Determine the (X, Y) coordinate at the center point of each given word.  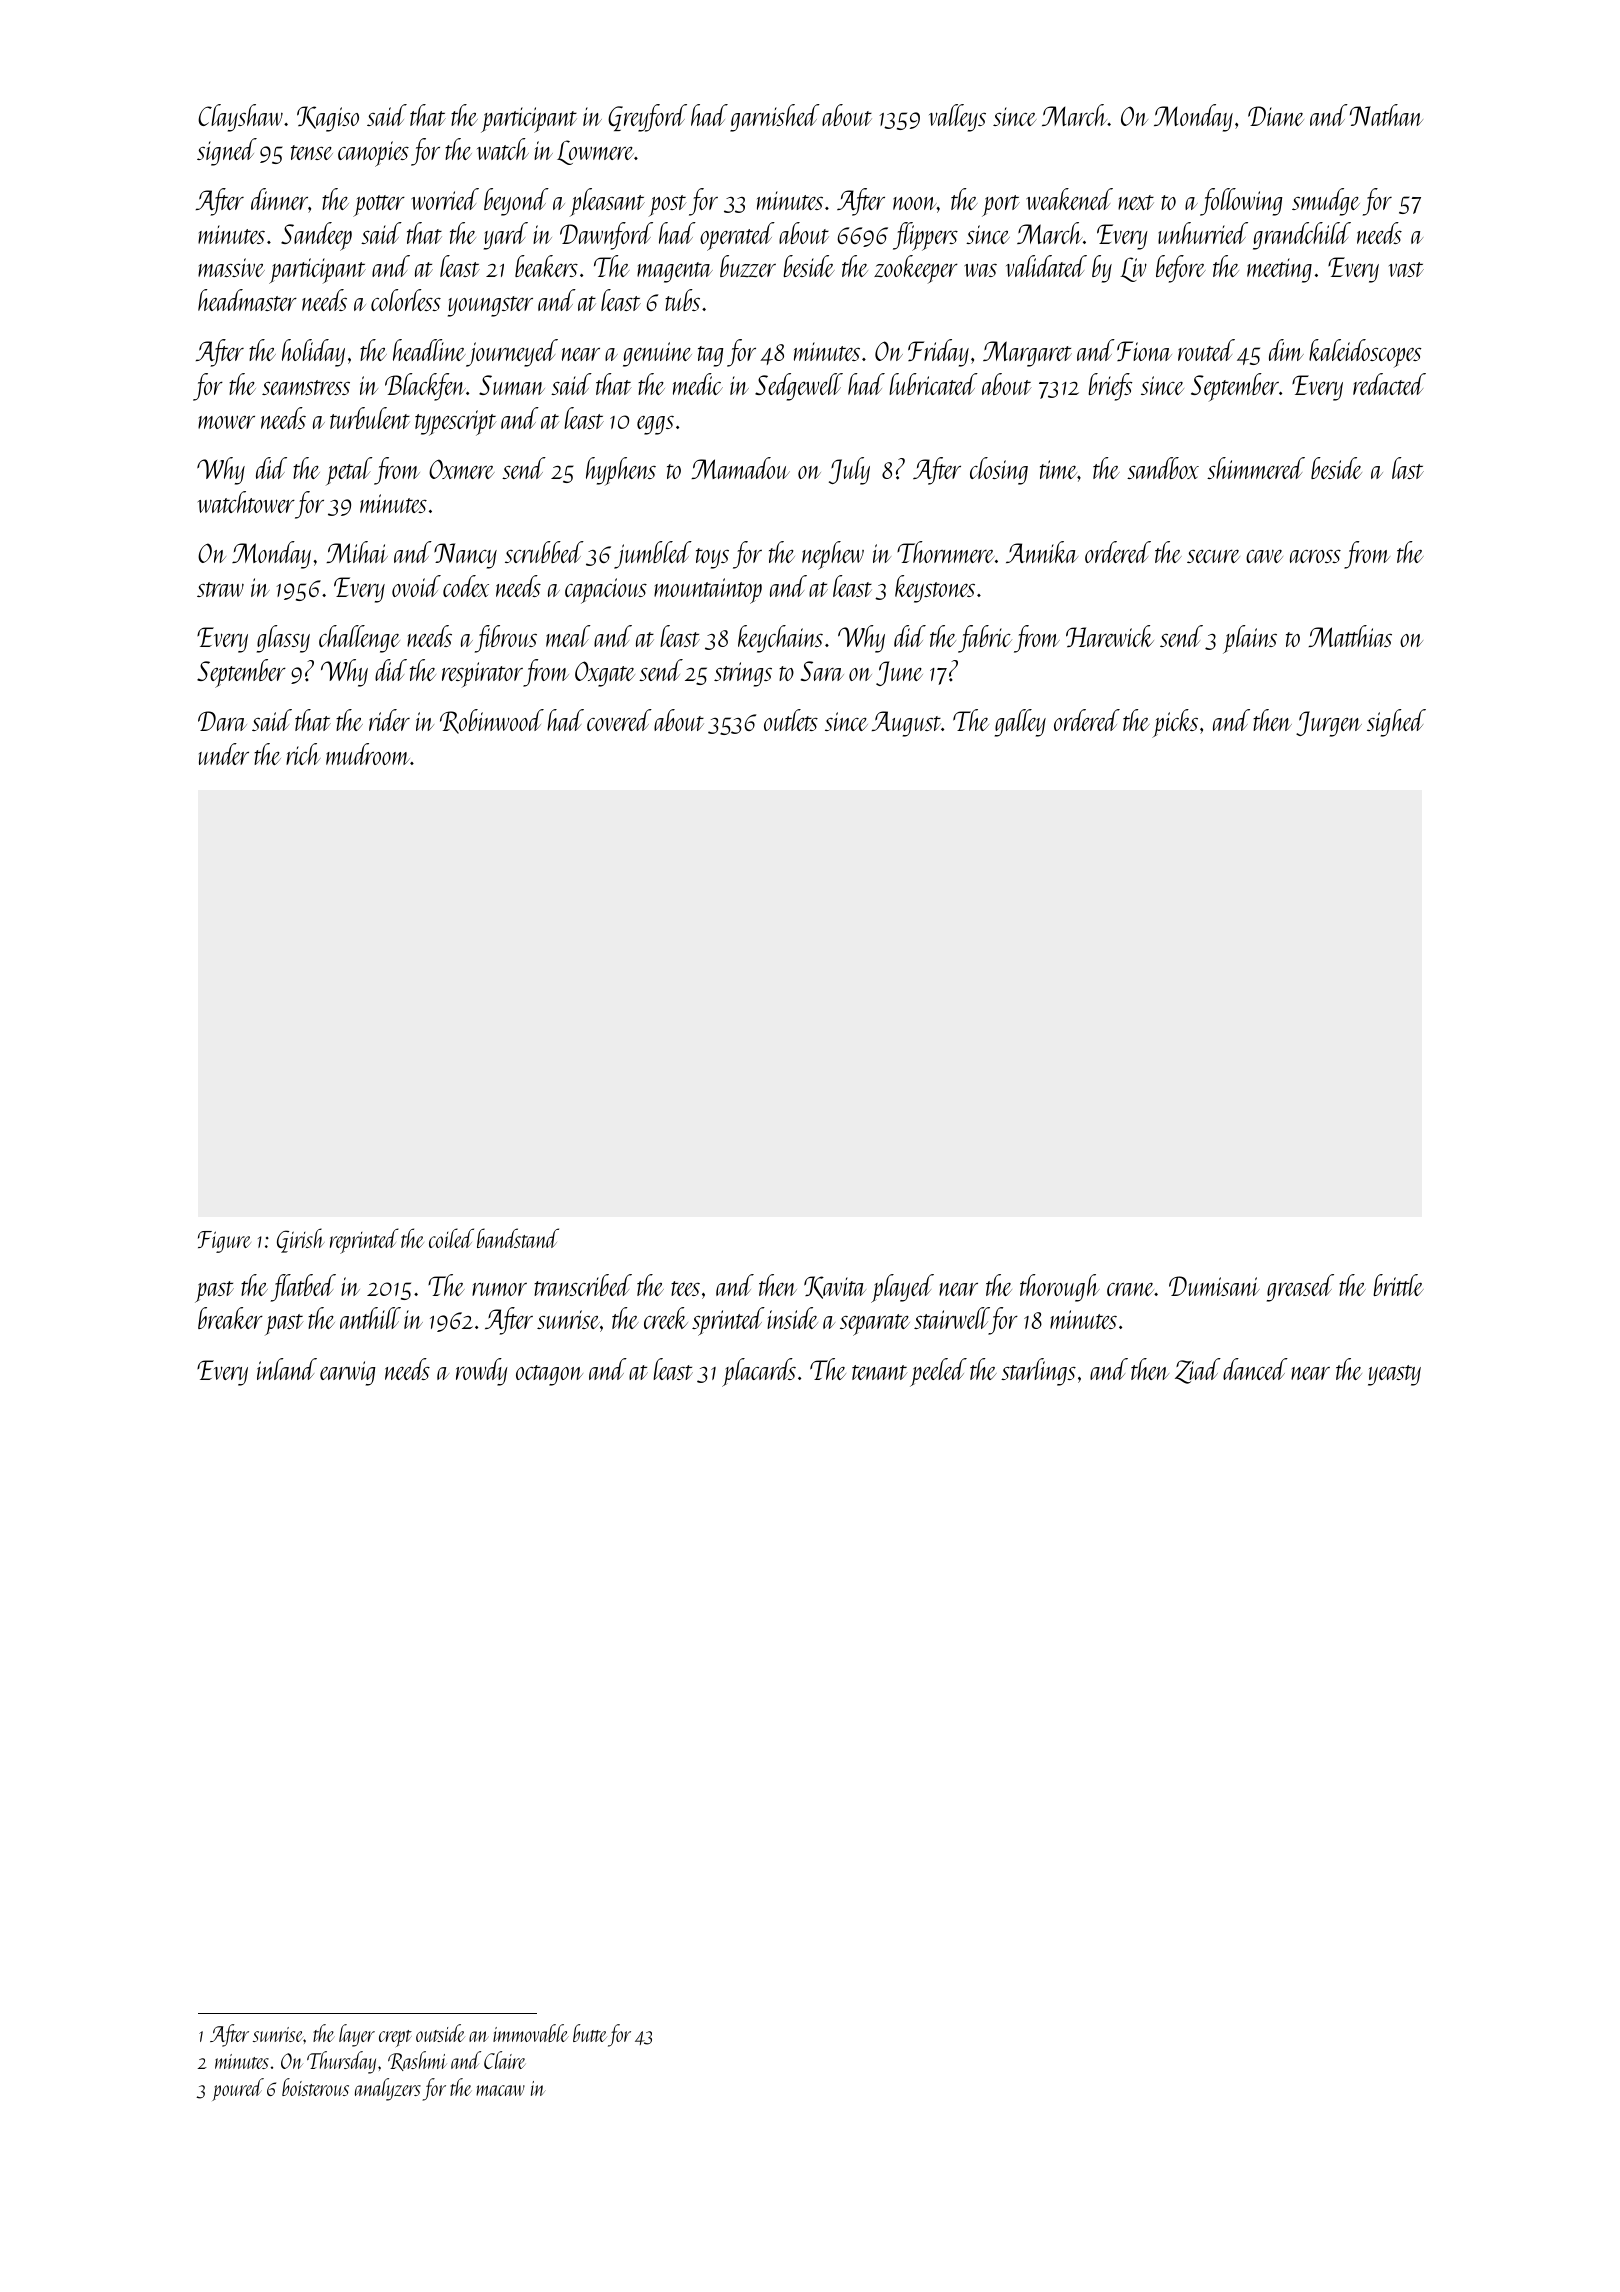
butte (590, 2033)
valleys (957, 118)
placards (759, 1372)
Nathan (1386, 115)
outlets (791, 720)
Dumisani (1214, 1286)
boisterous (315, 2087)
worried (445, 199)
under (224, 754)
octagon (549, 1375)
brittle (1398, 1285)
